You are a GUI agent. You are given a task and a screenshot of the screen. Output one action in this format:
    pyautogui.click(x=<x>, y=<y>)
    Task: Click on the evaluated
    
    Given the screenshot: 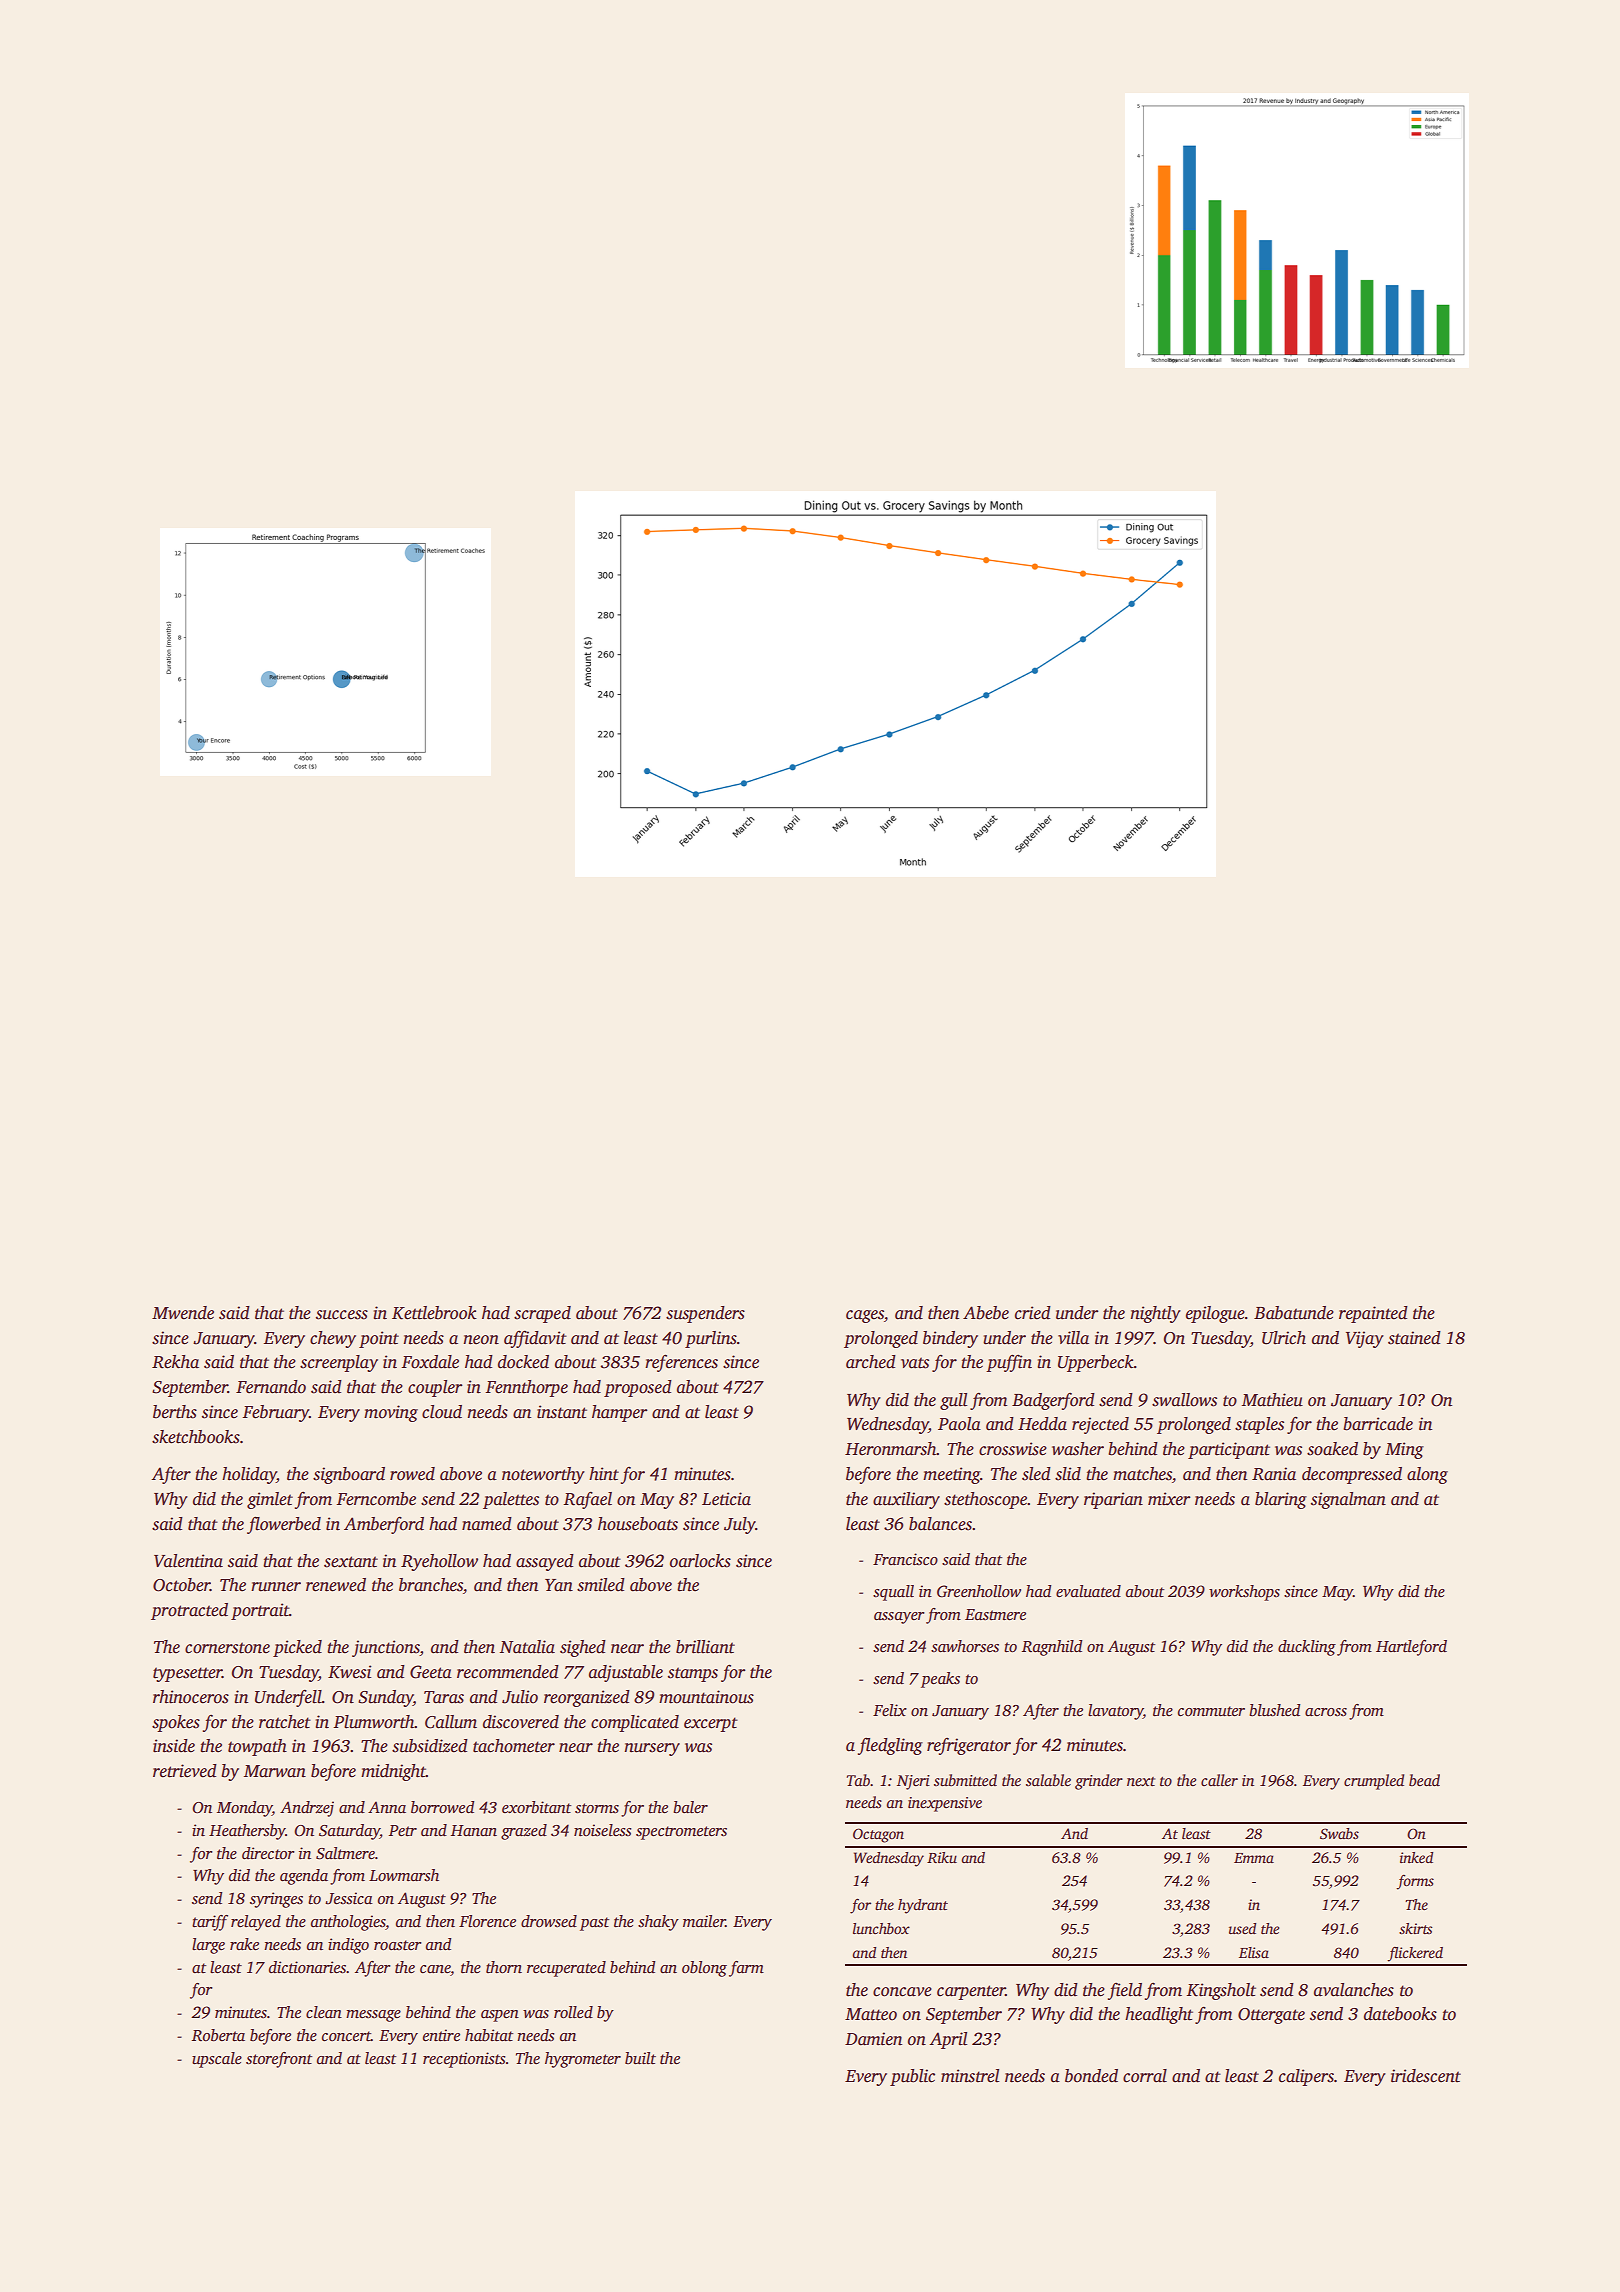 What is the action you would take?
    pyautogui.click(x=1088, y=1591)
